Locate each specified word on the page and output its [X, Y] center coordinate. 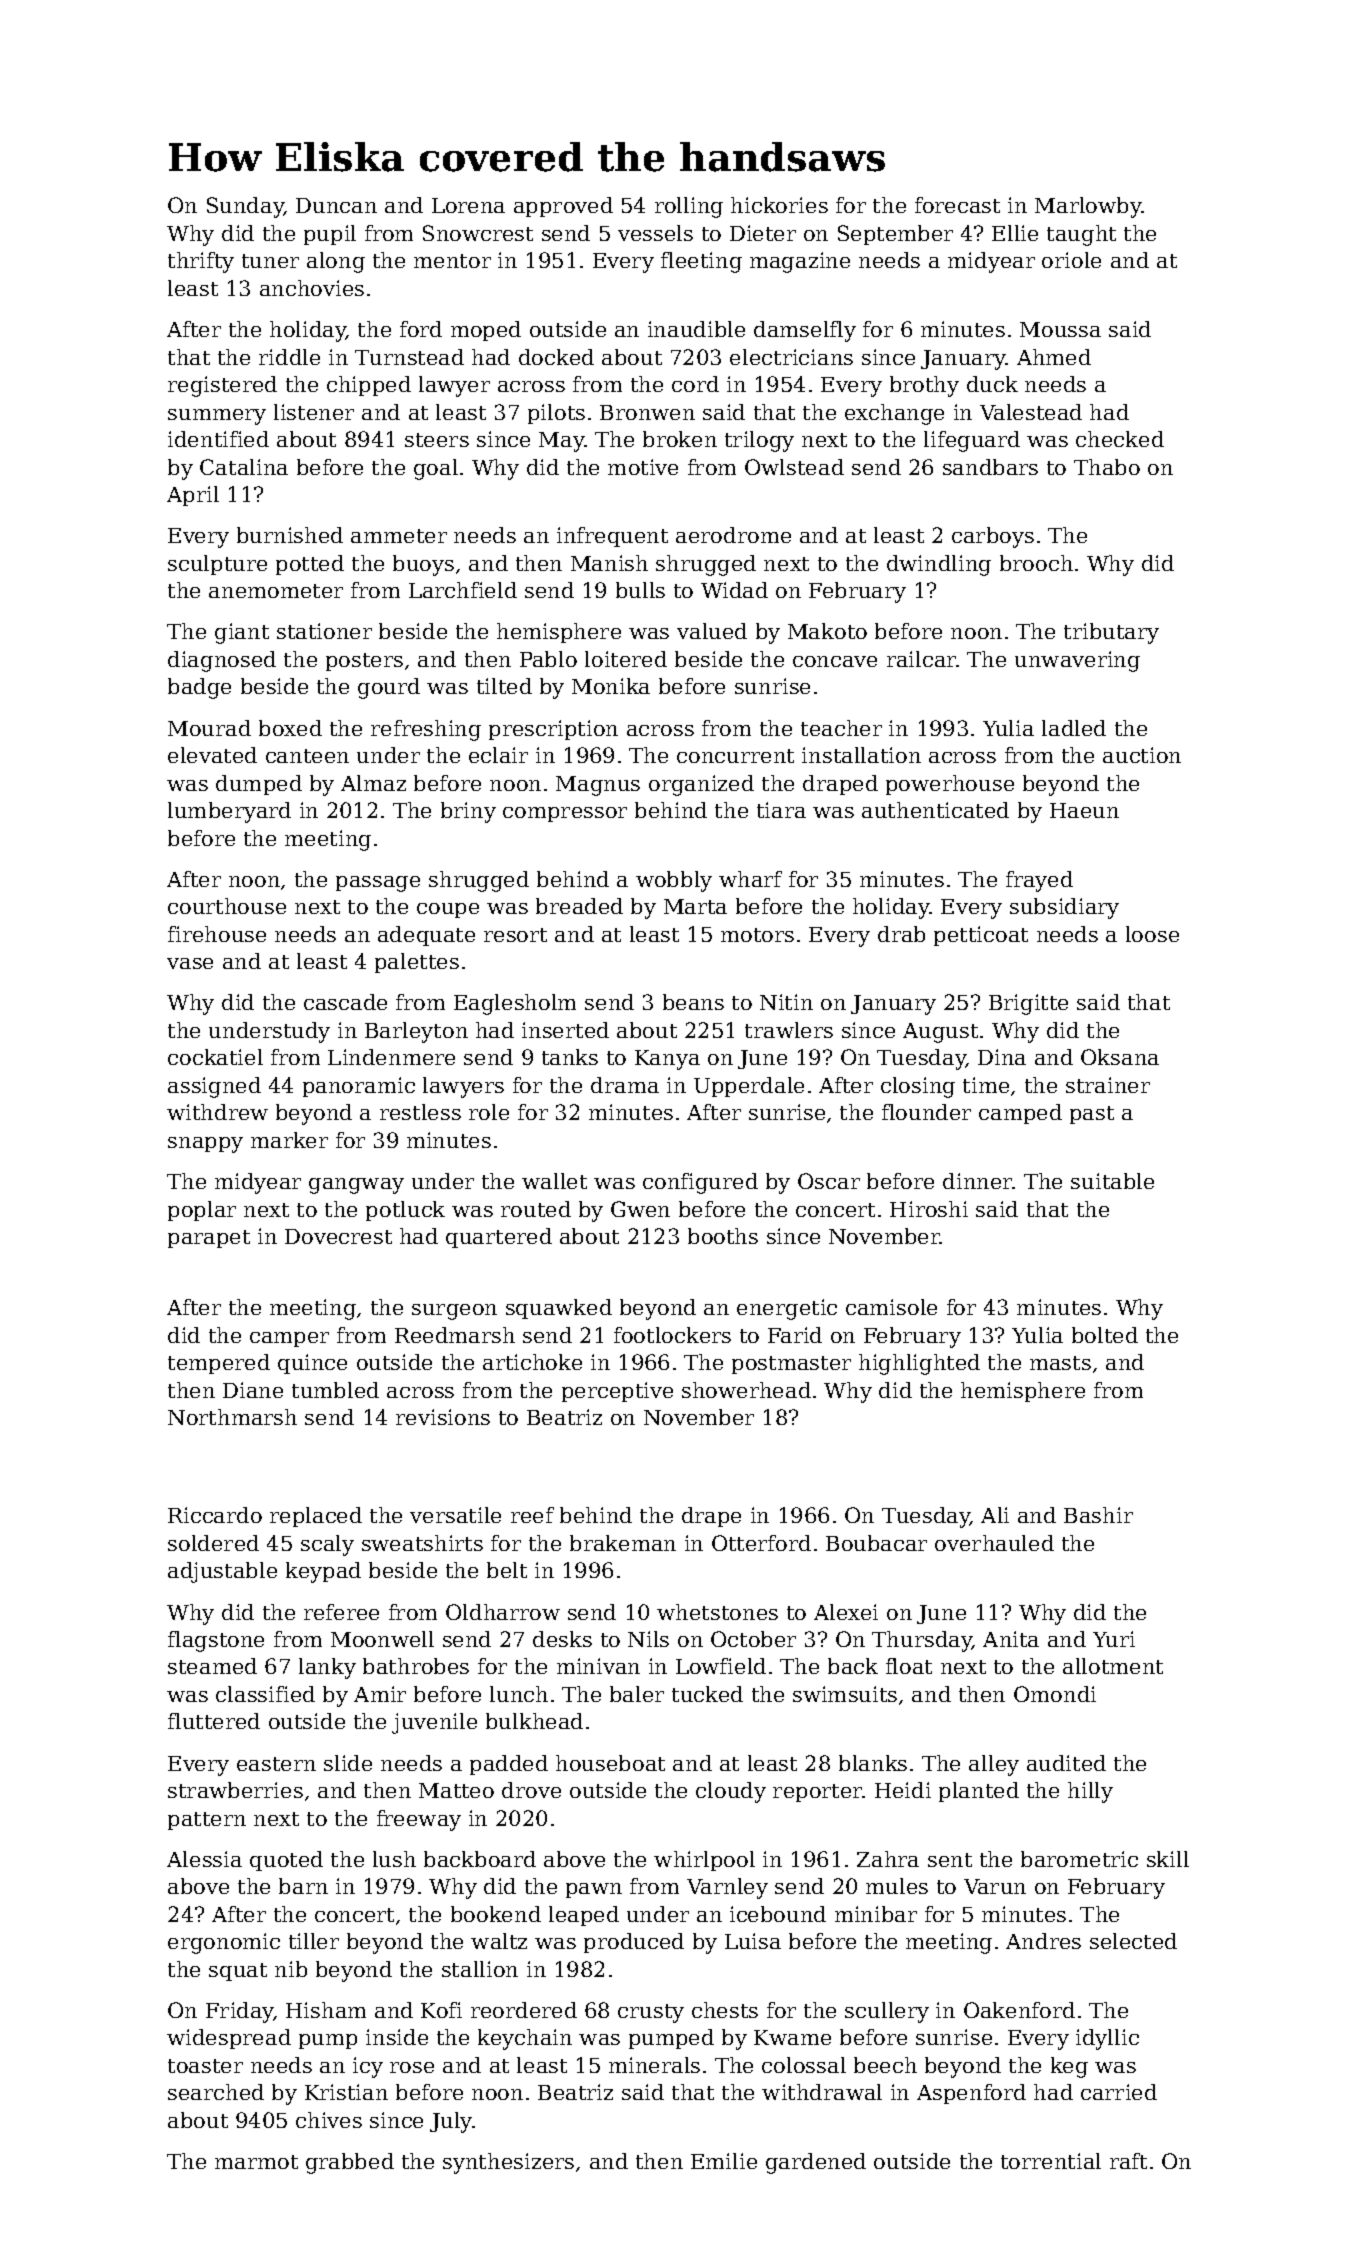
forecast [957, 205]
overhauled [994, 1543]
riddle [289, 357]
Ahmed [1054, 357]
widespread [229, 2039]
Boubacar [876, 1543]
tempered [219, 1364]
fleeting [701, 262]
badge [199, 688]
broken [680, 439]
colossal [804, 2065]
